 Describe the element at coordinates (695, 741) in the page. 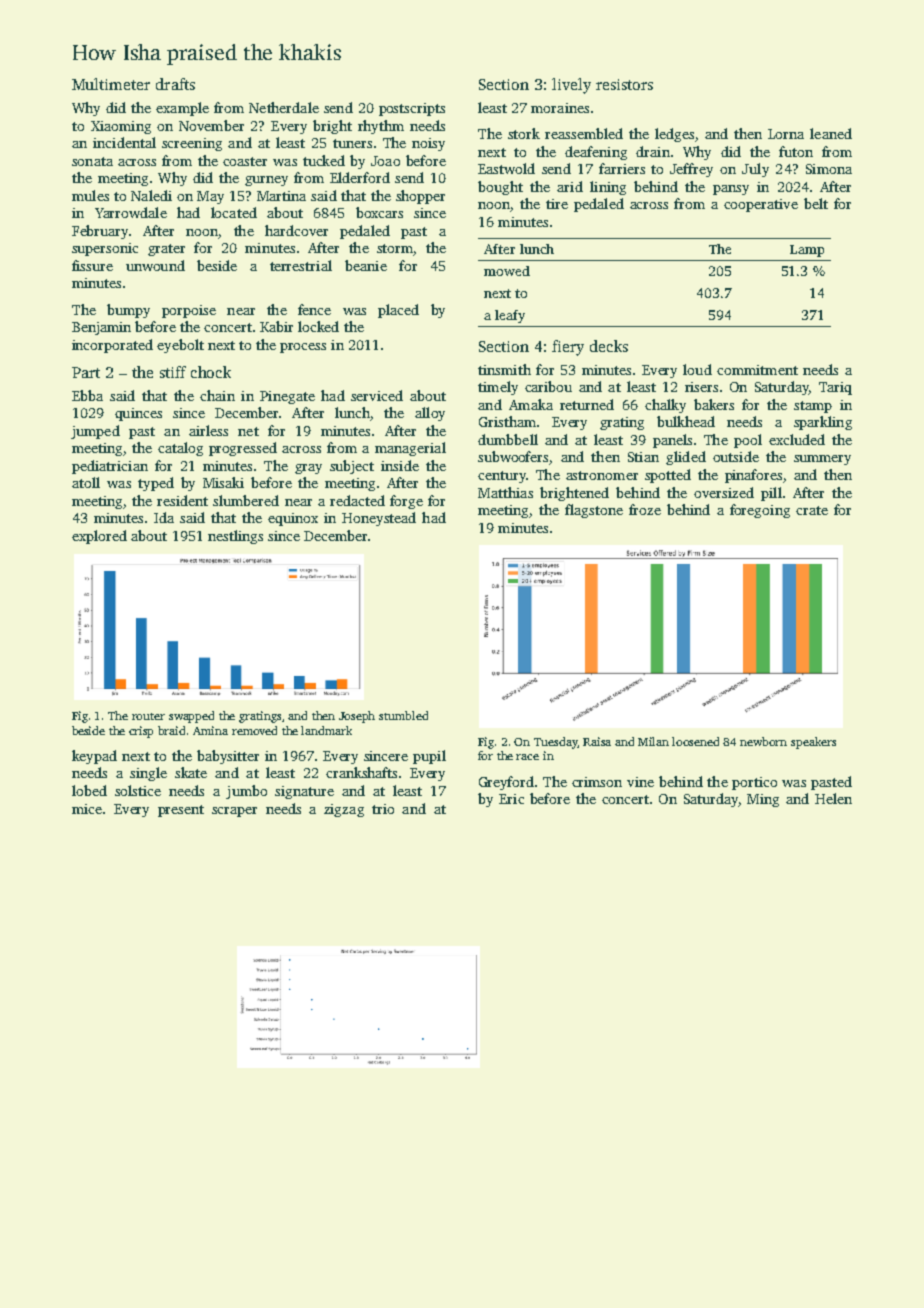

I see `loosened` at that location.
